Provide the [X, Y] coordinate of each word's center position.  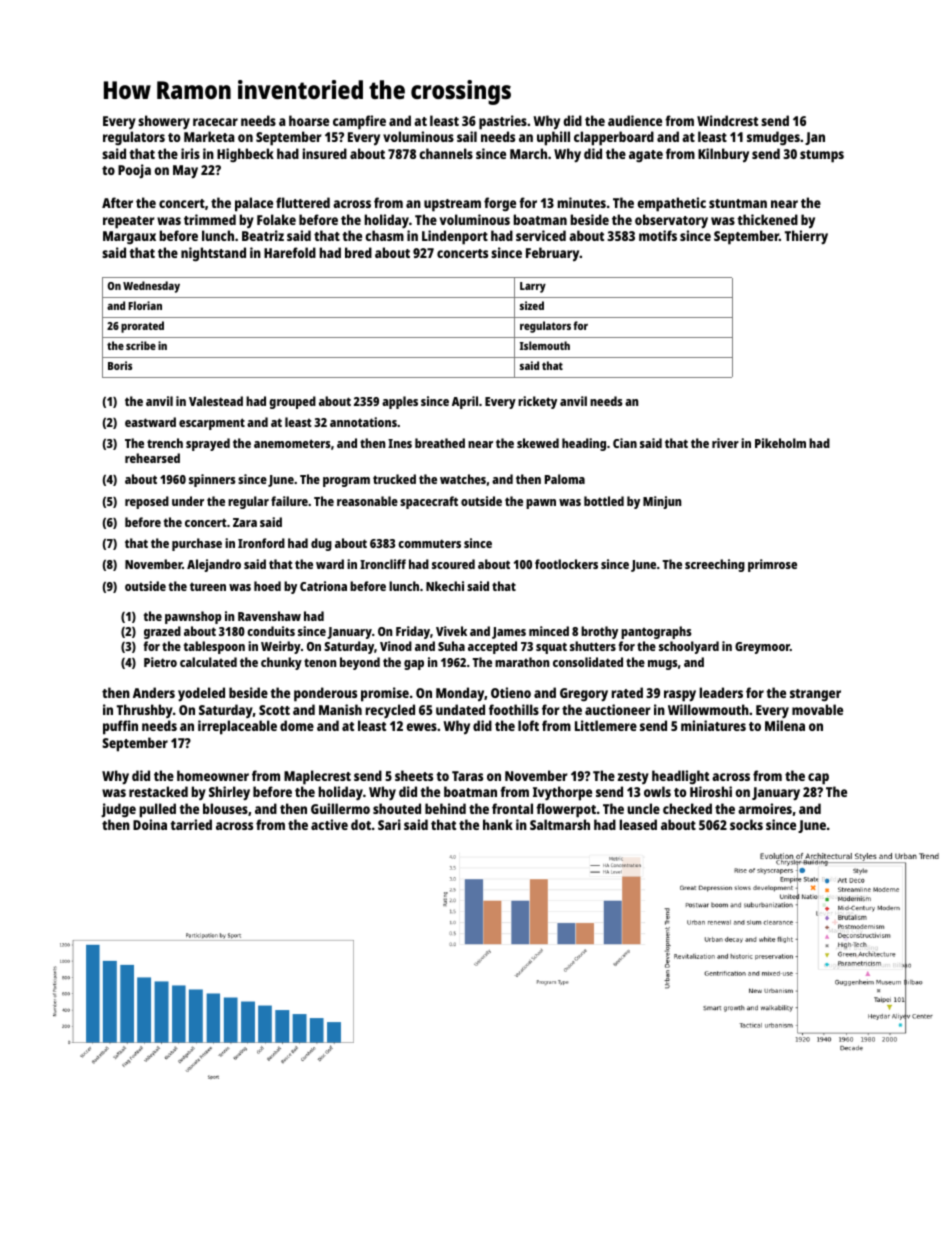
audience [635, 120]
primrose [772, 565]
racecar [215, 122]
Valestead [216, 401]
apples [400, 402]
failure [289, 501]
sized [532, 305]
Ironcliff [383, 564]
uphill [553, 138]
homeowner [213, 775]
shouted [397, 808]
